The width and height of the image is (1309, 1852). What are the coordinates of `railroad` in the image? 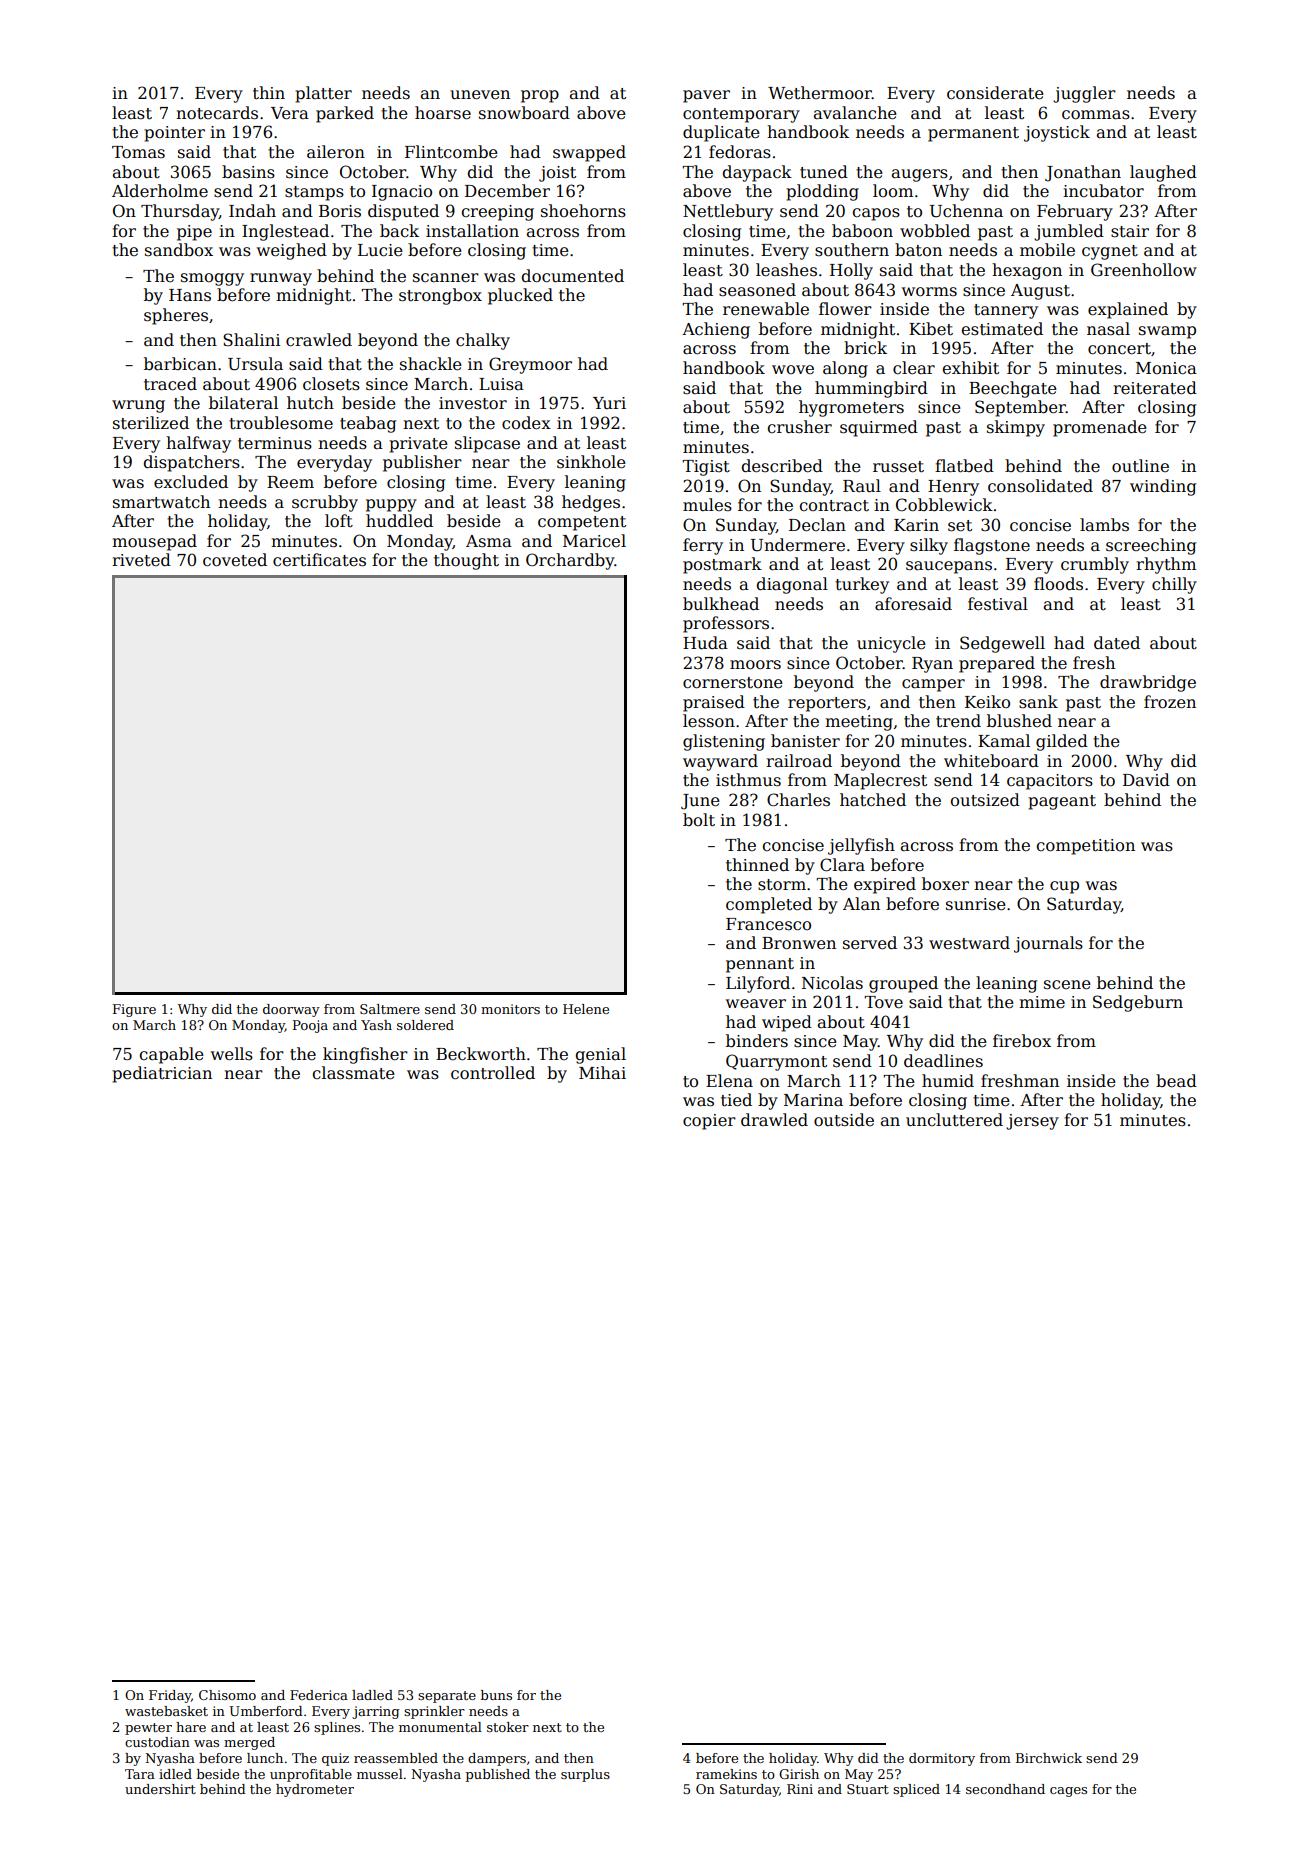 It's located at (799, 760).
